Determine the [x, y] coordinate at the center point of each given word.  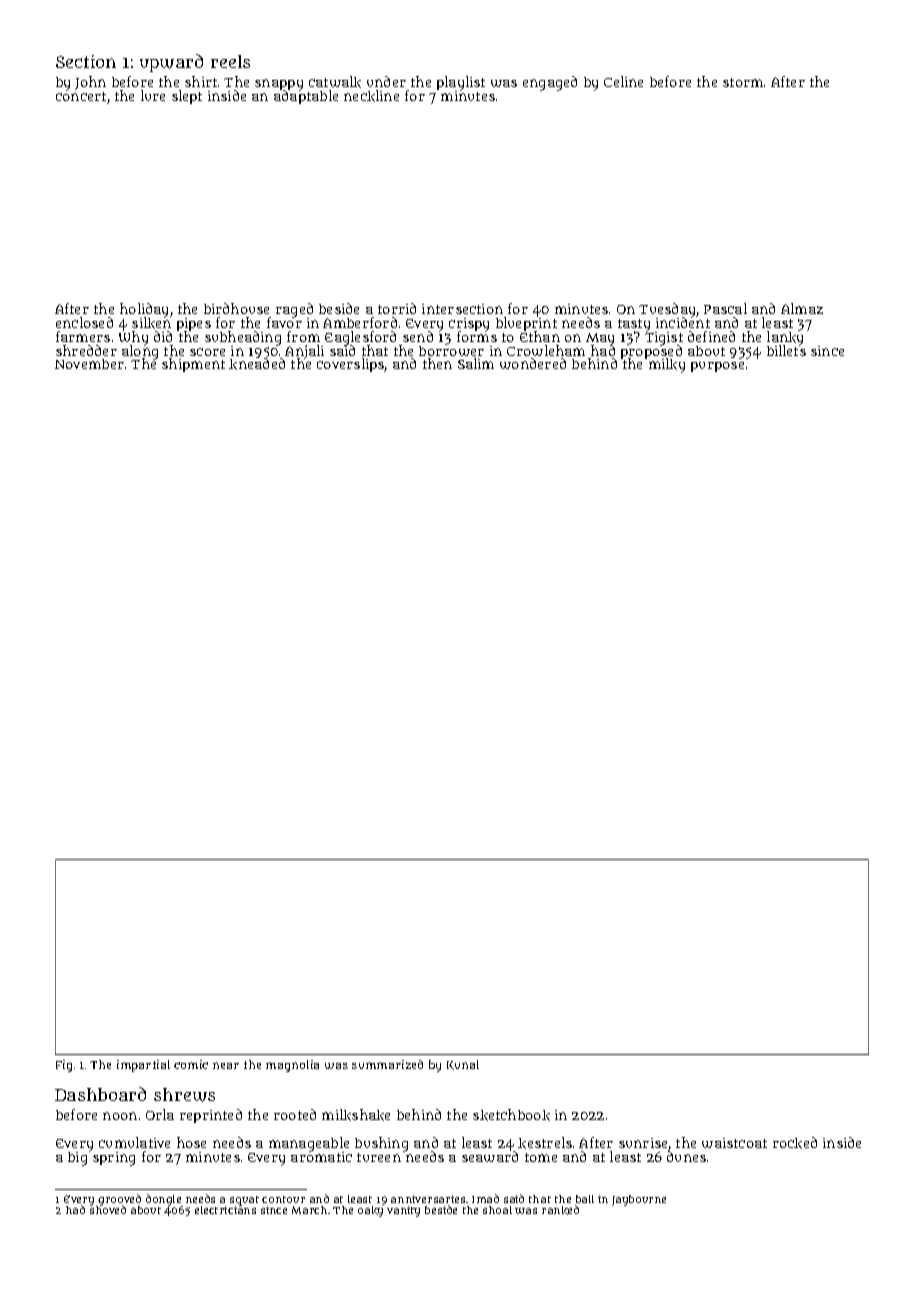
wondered [533, 363]
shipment [193, 365]
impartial [143, 1066]
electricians [225, 1210]
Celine [623, 81]
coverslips [351, 365]
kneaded [257, 364]
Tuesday [668, 310]
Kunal [463, 1065]
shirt [201, 81]
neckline [371, 96]
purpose [717, 367]
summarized [387, 1064]
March [309, 1210]
